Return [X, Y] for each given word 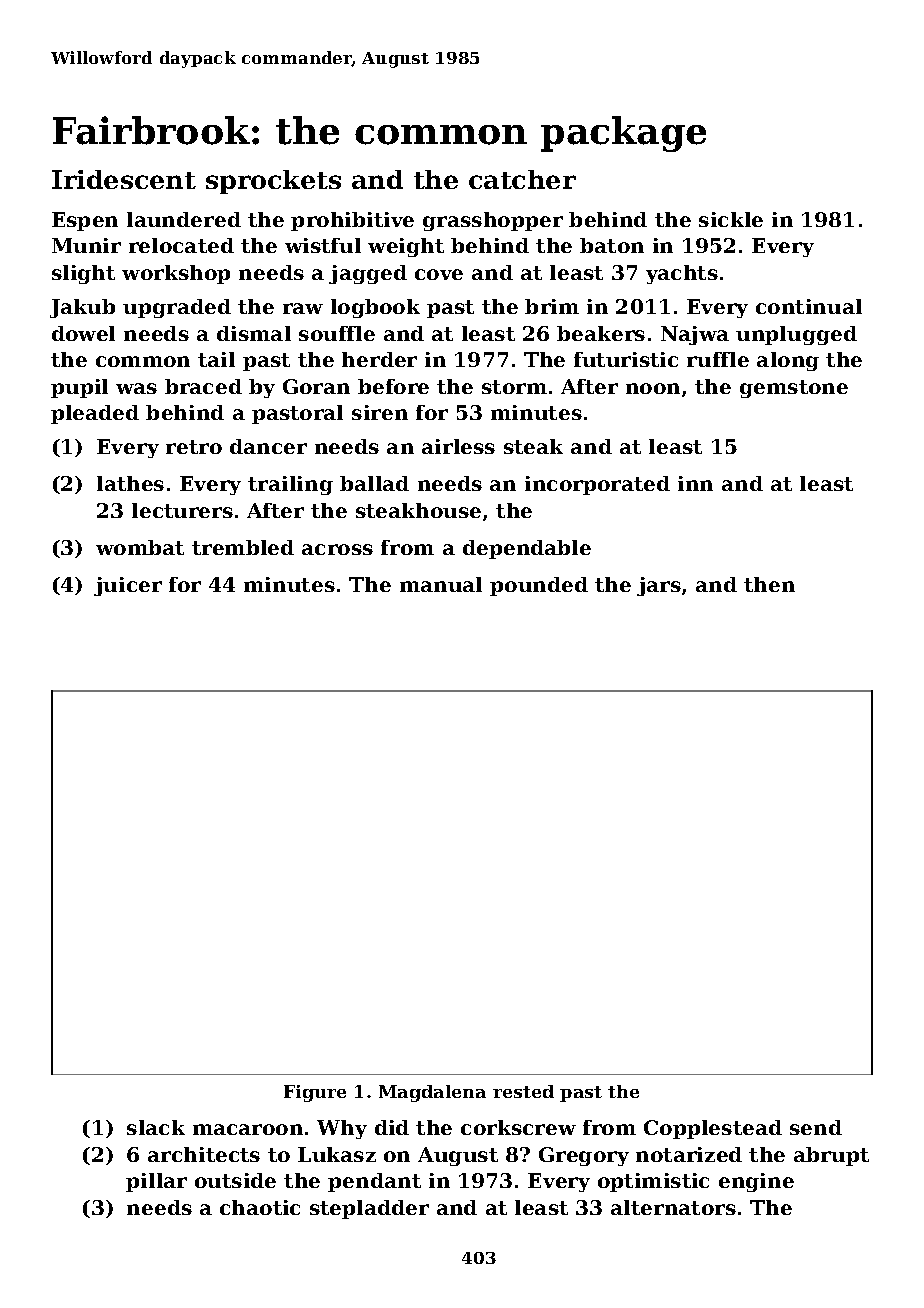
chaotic [260, 1207]
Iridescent [124, 179]
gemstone [794, 389]
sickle [731, 219]
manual [441, 584]
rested [523, 1091]
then [769, 584]
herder [379, 359]
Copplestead [713, 1129]
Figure [315, 1093]
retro [194, 447]
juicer [128, 586]
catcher [522, 179]
